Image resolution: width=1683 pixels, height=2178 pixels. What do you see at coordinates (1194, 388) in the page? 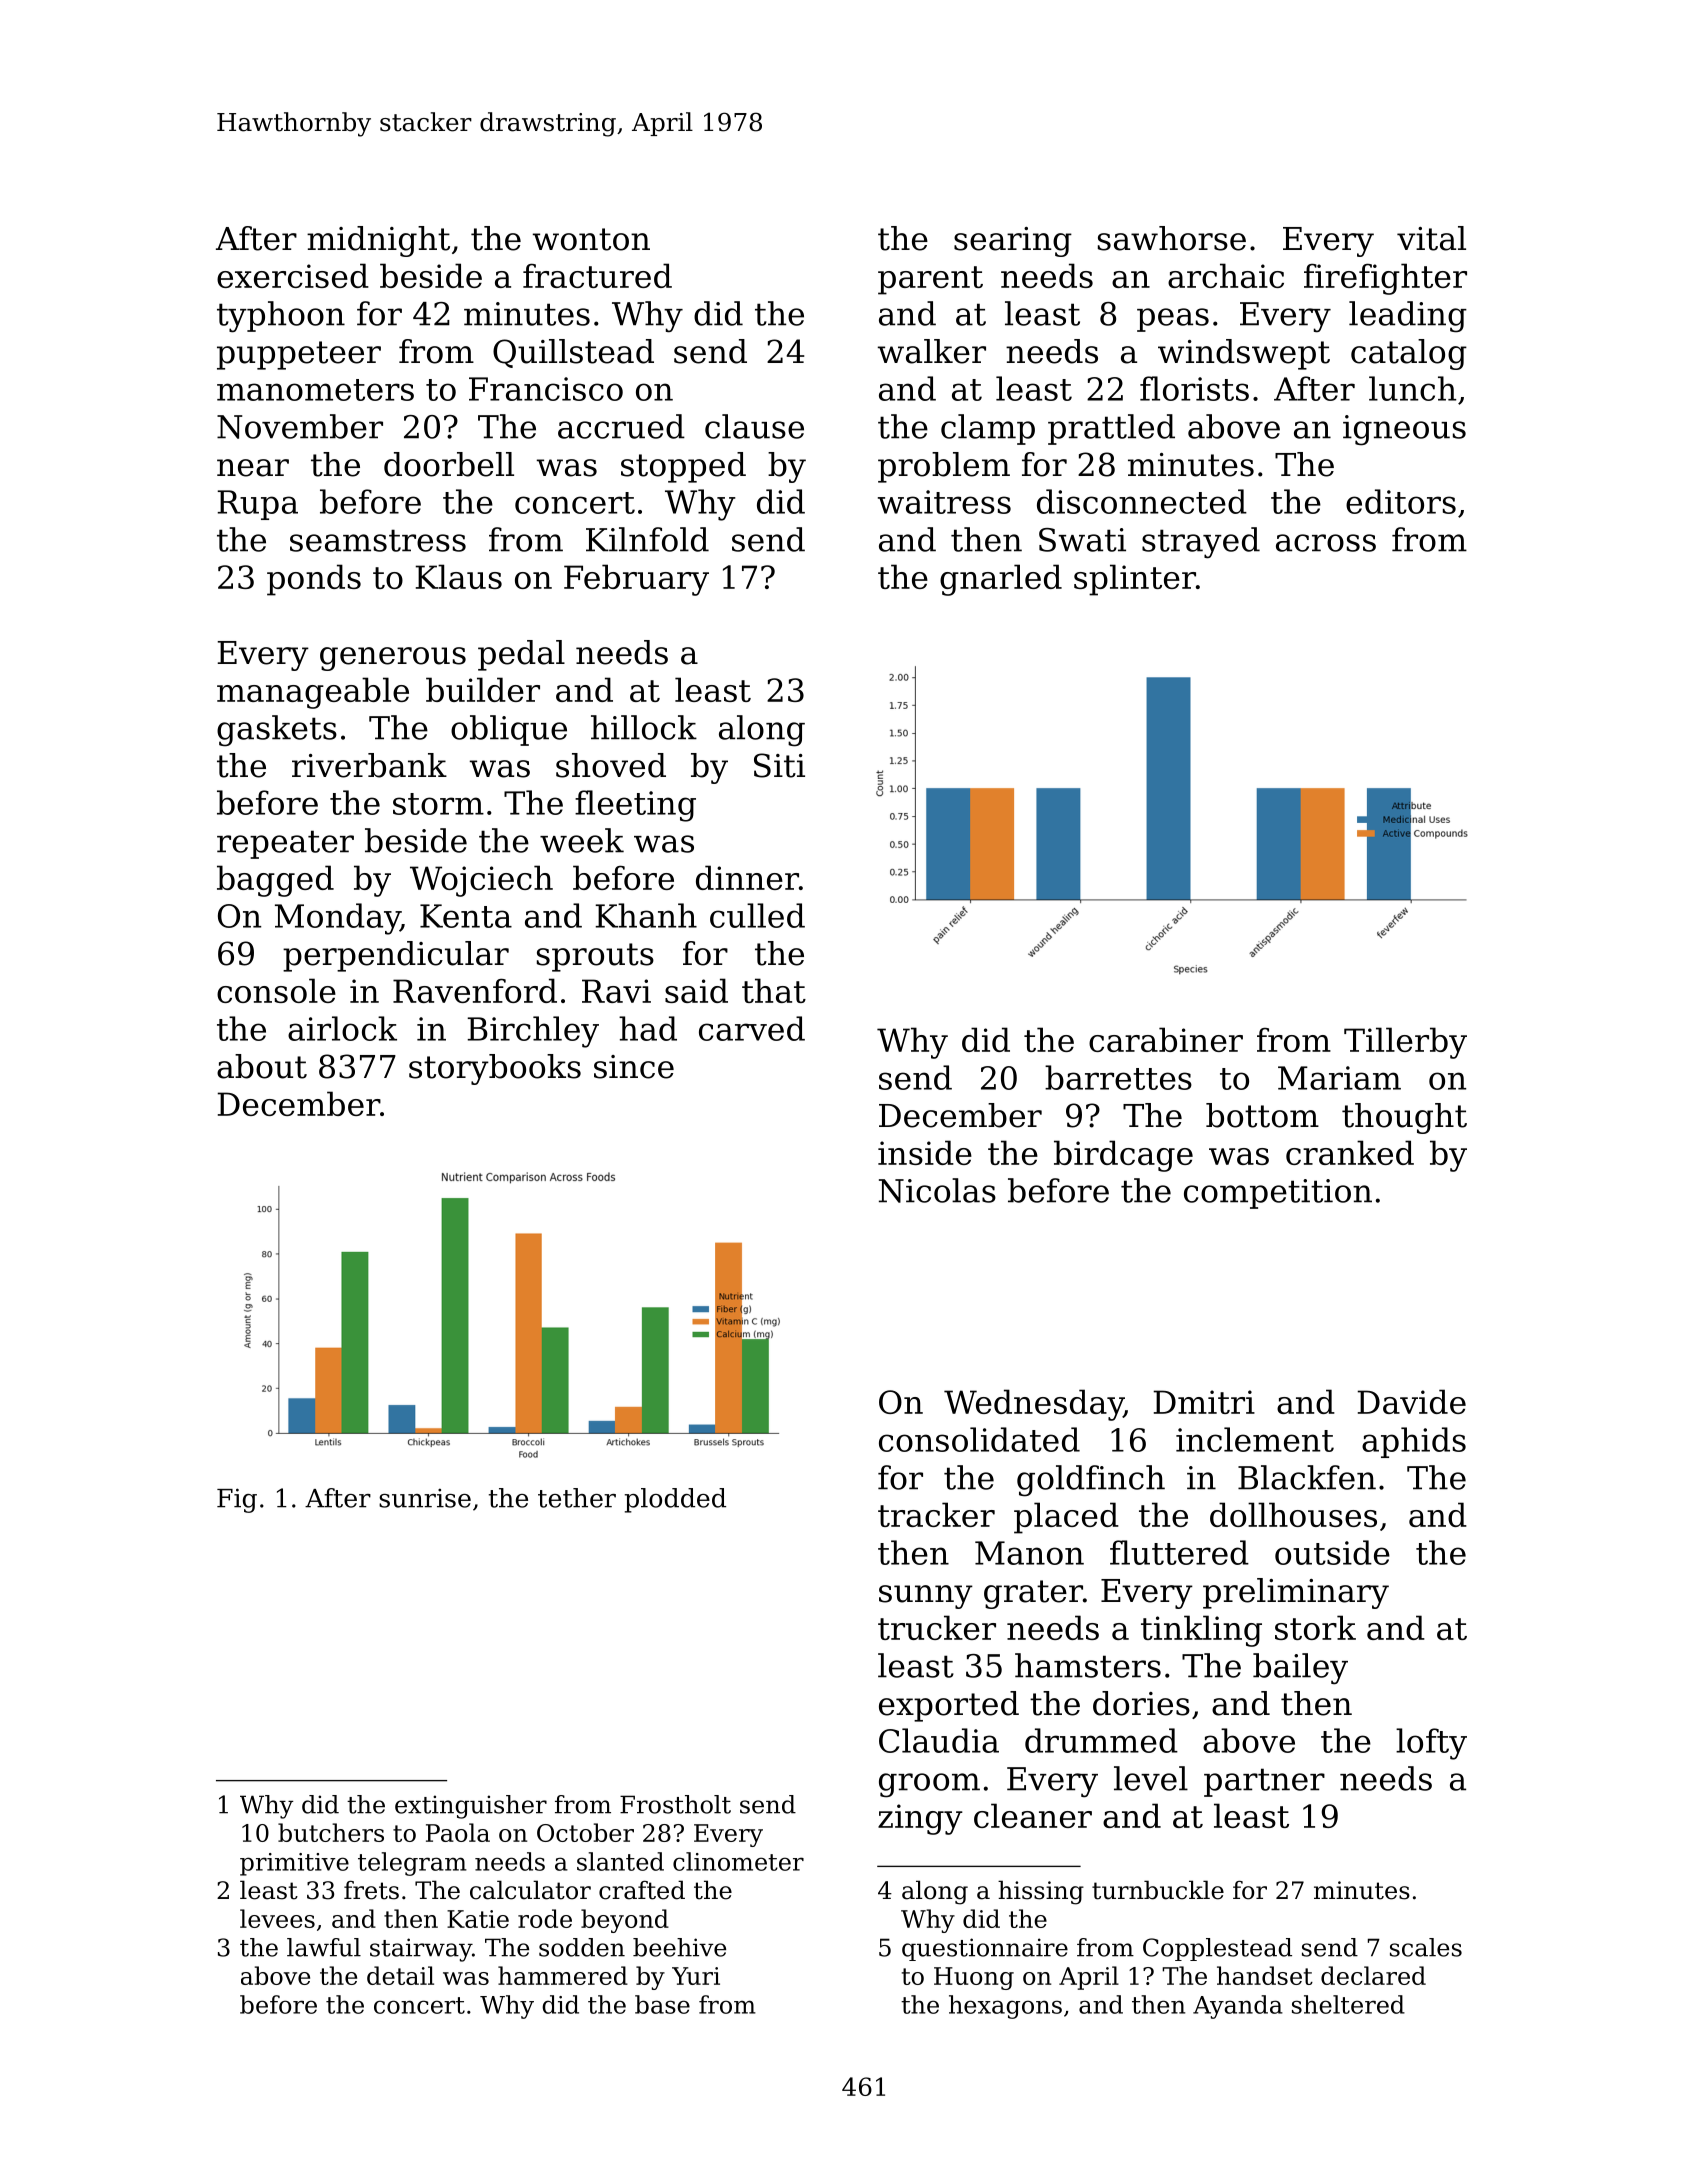
I see `florists` at bounding box center [1194, 388].
